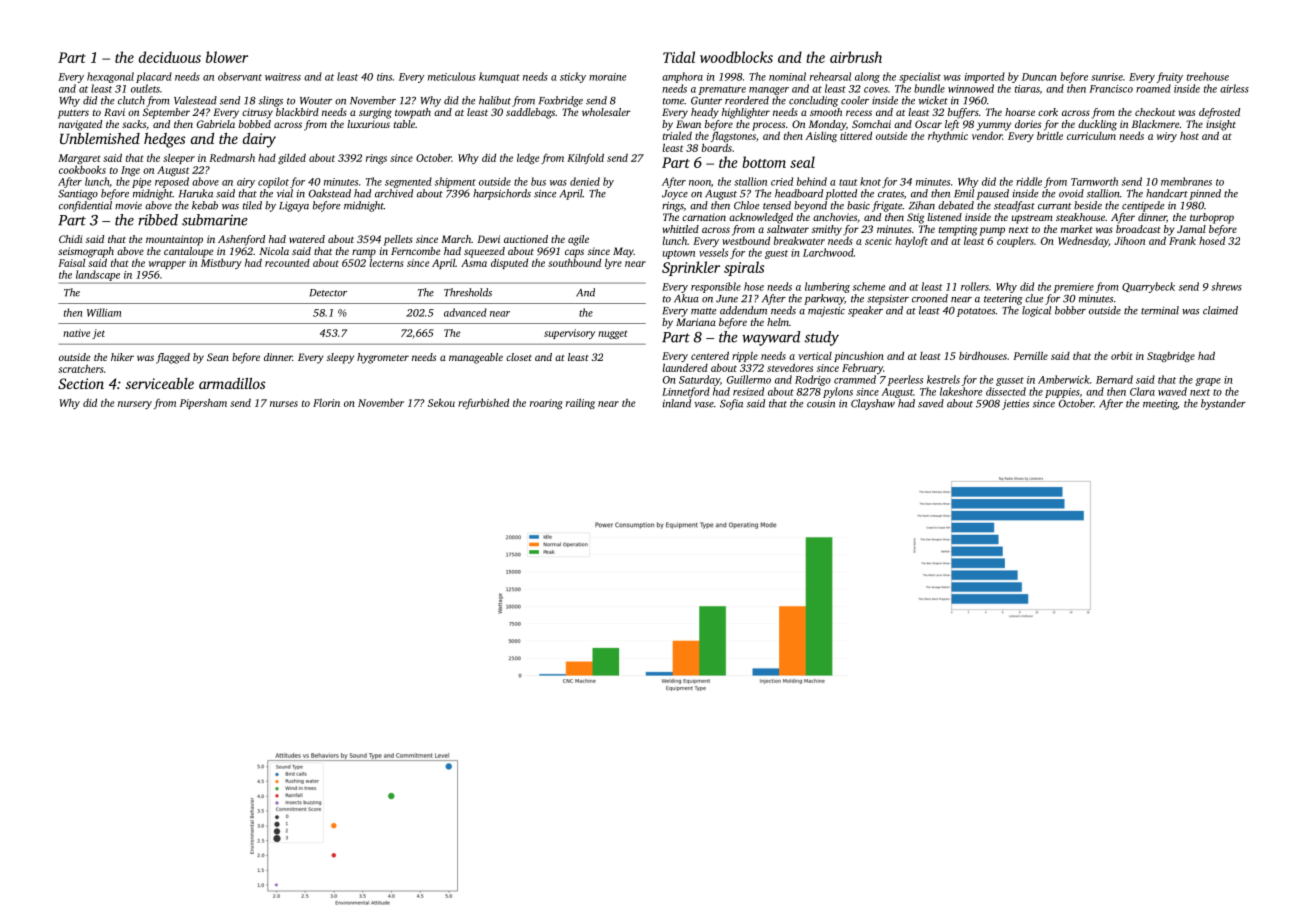 The height and width of the screenshot is (924, 1308). I want to click on nugget, so click(612, 335).
